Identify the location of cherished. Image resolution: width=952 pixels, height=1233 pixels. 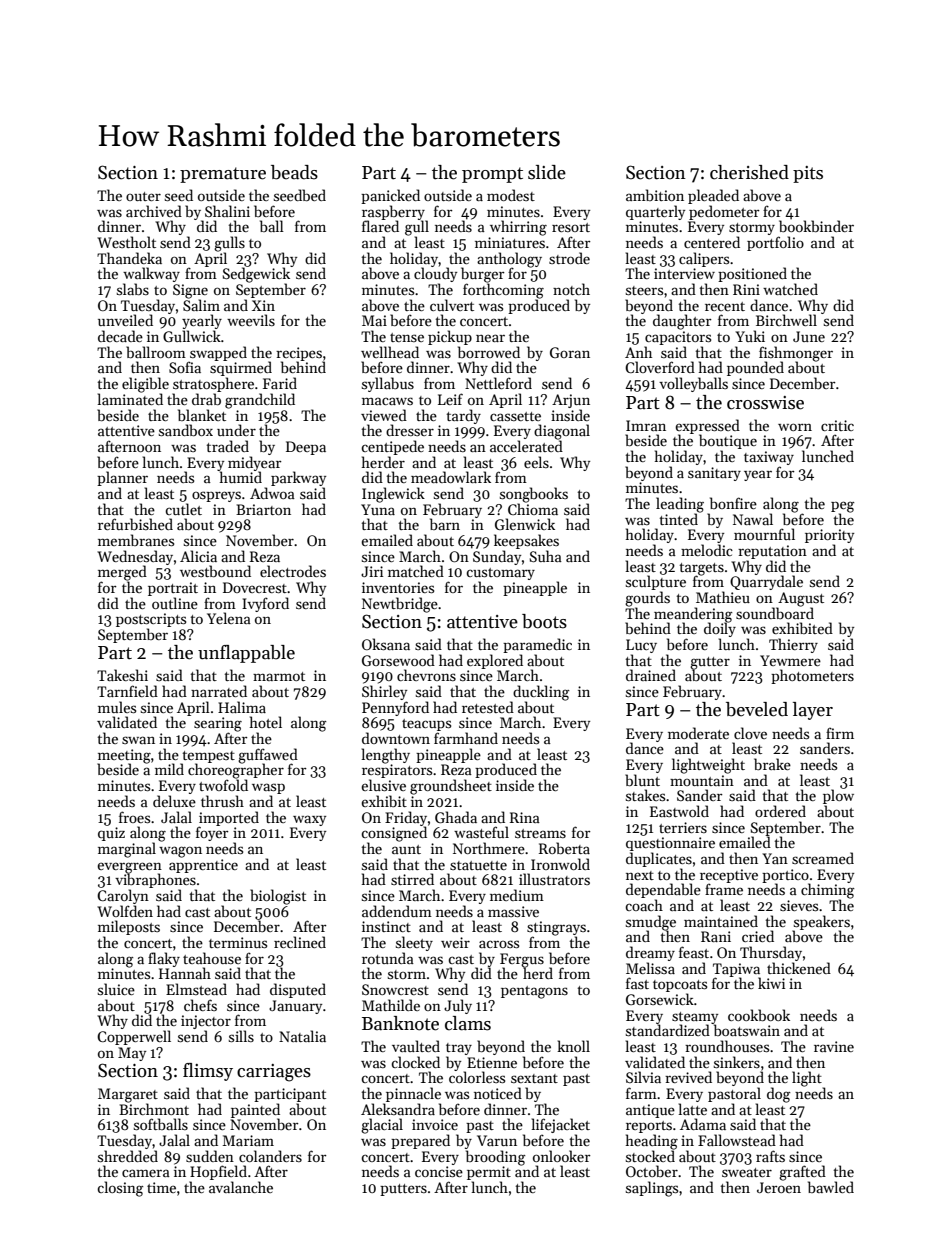
(749, 172).
